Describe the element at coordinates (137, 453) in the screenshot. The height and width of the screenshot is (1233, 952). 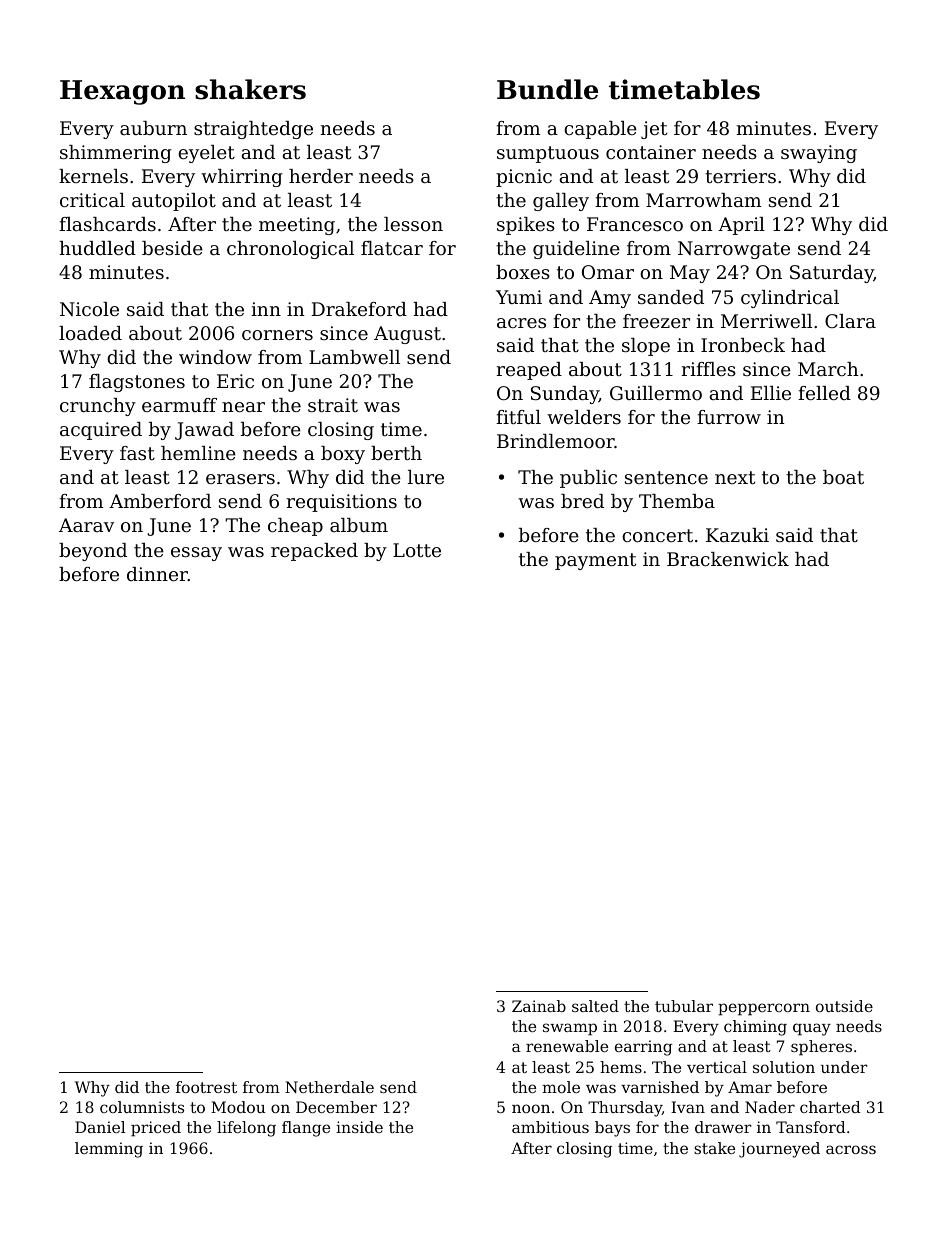
I see `fast` at that location.
